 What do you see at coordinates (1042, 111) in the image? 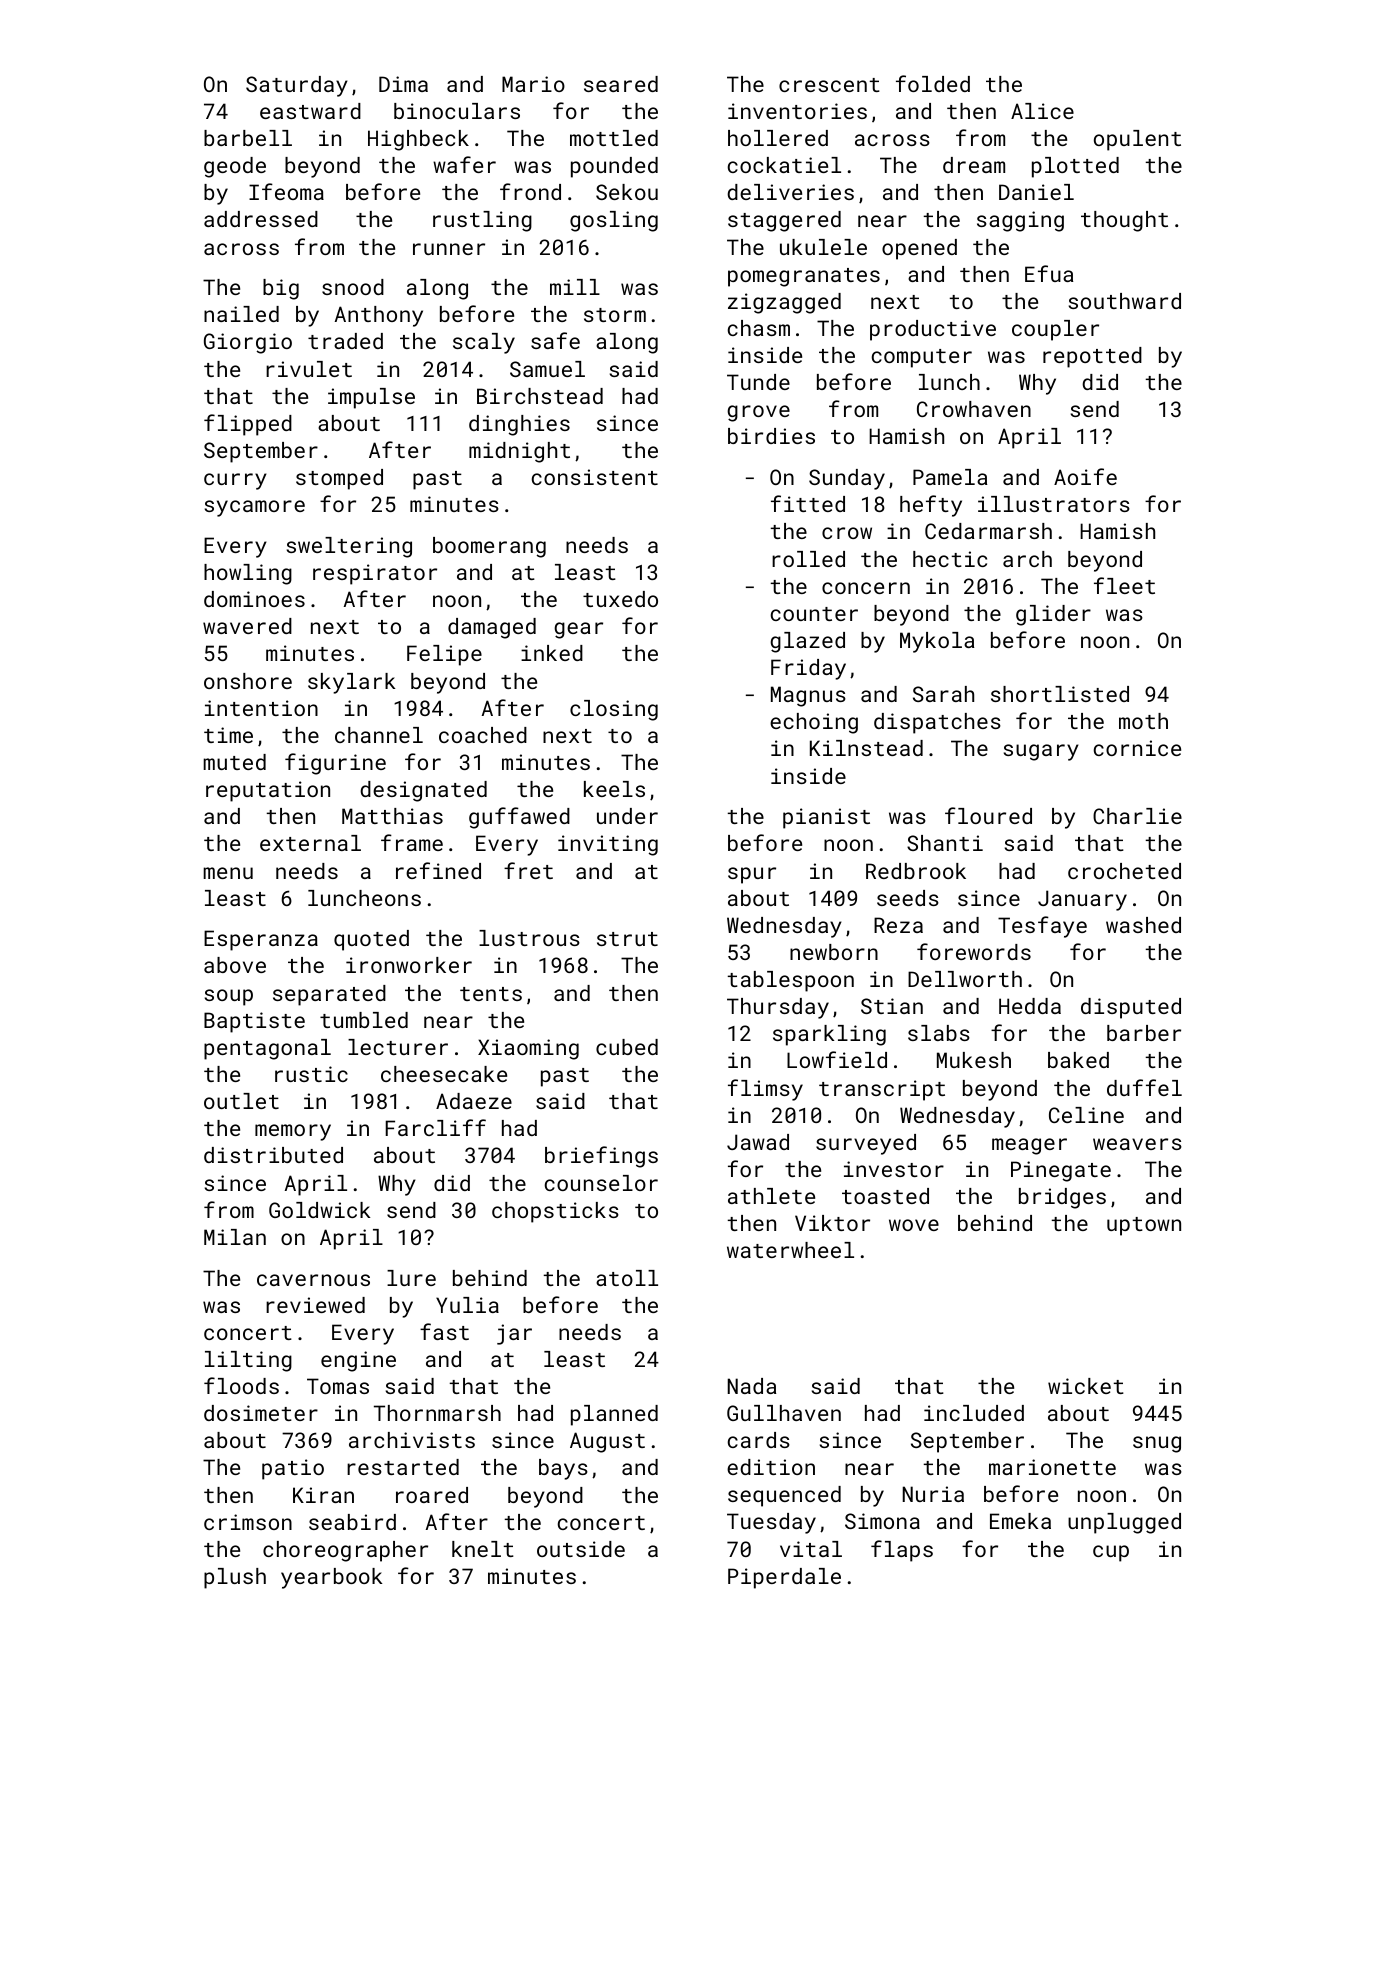
I see `Alice` at bounding box center [1042, 111].
